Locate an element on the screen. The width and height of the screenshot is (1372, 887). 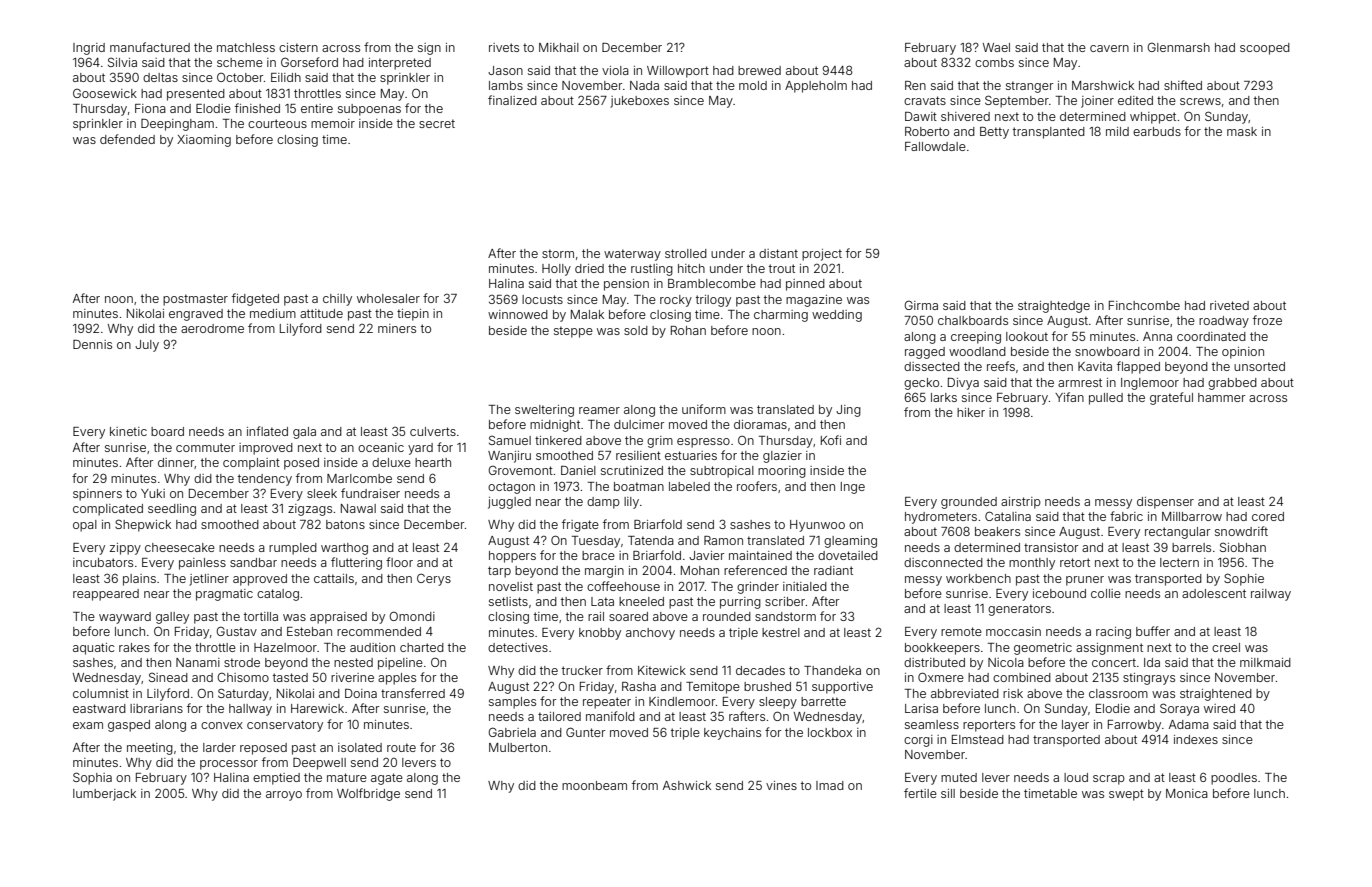
sweltering is located at coordinates (544, 411).
